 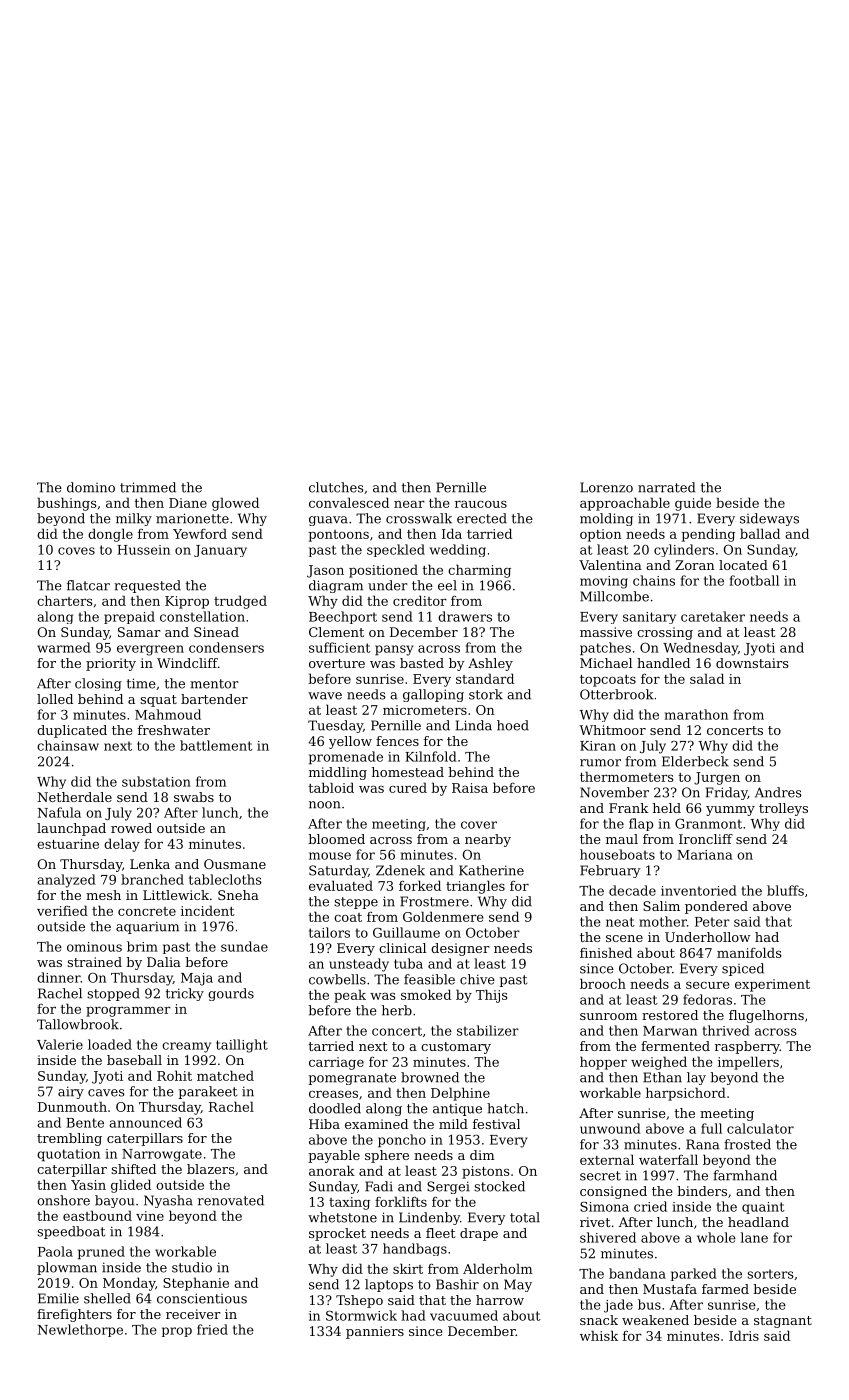 I want to click on Netherdale, so click(x=75, y=797).
